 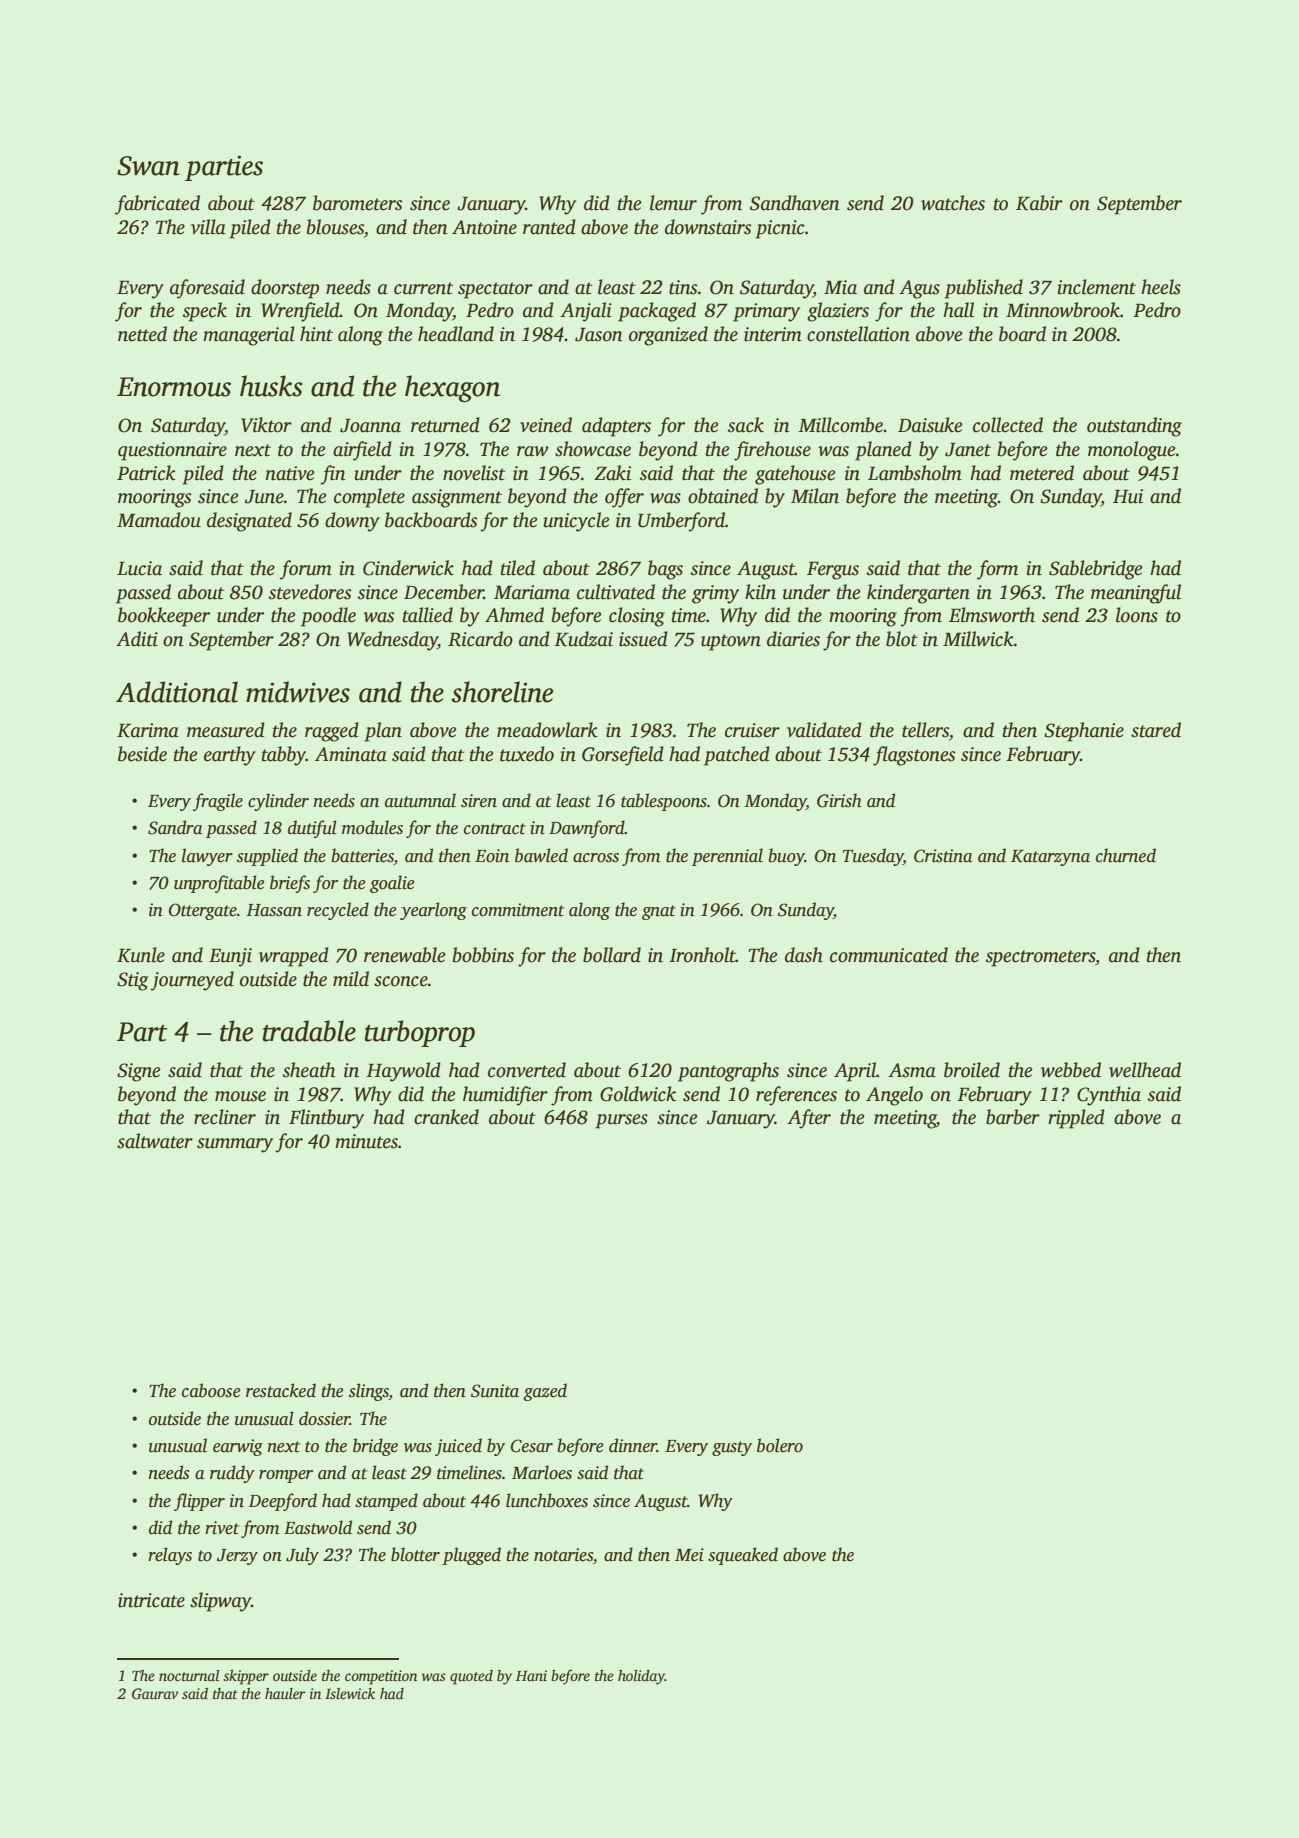 I want to click on barometers, so click(x=357, y=203).
